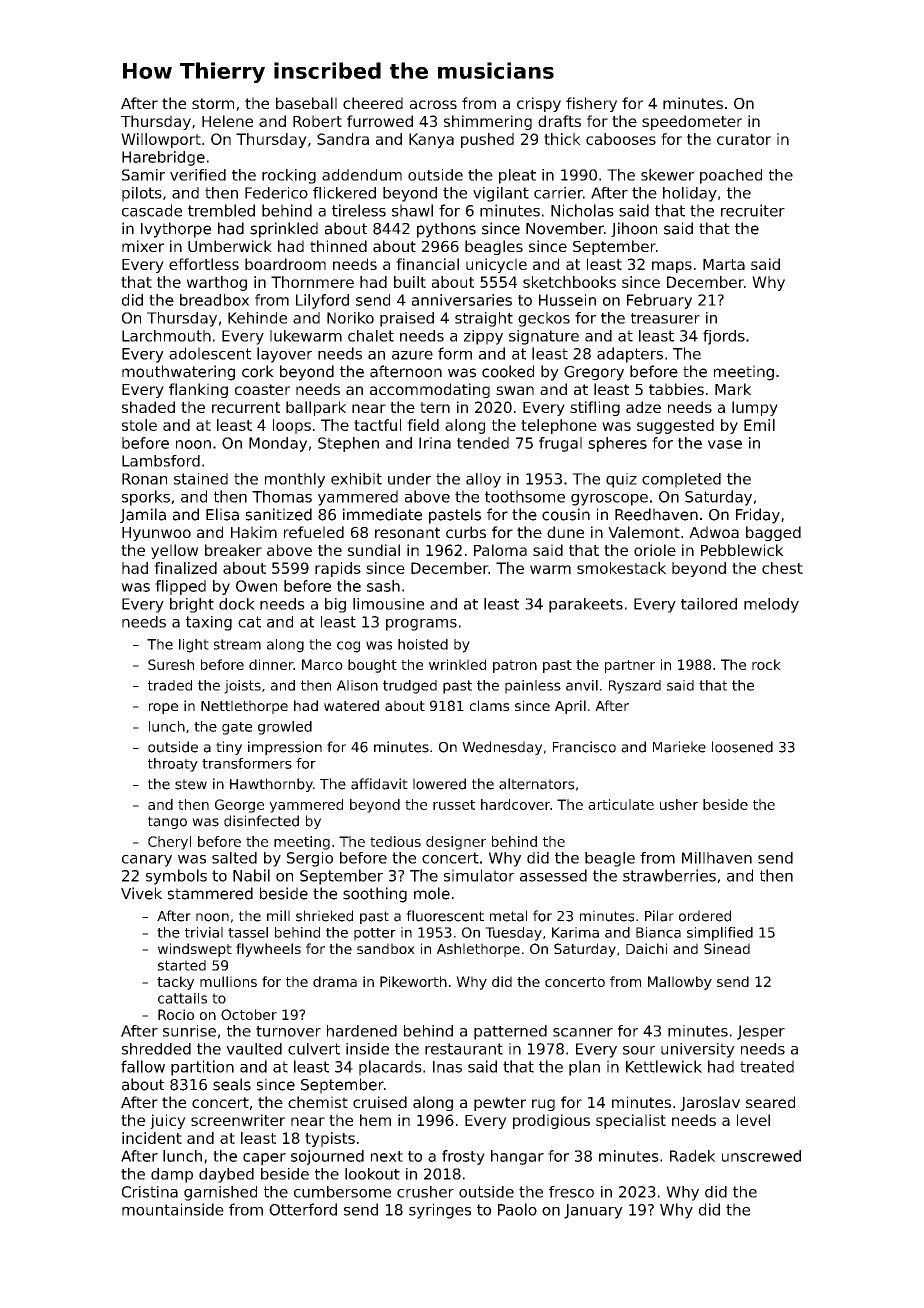 The width and height of the page is (924, 1308). What do you see at coordinates (176, 877) in the page?
I see `symbols` at bounding box center [176, 877].
